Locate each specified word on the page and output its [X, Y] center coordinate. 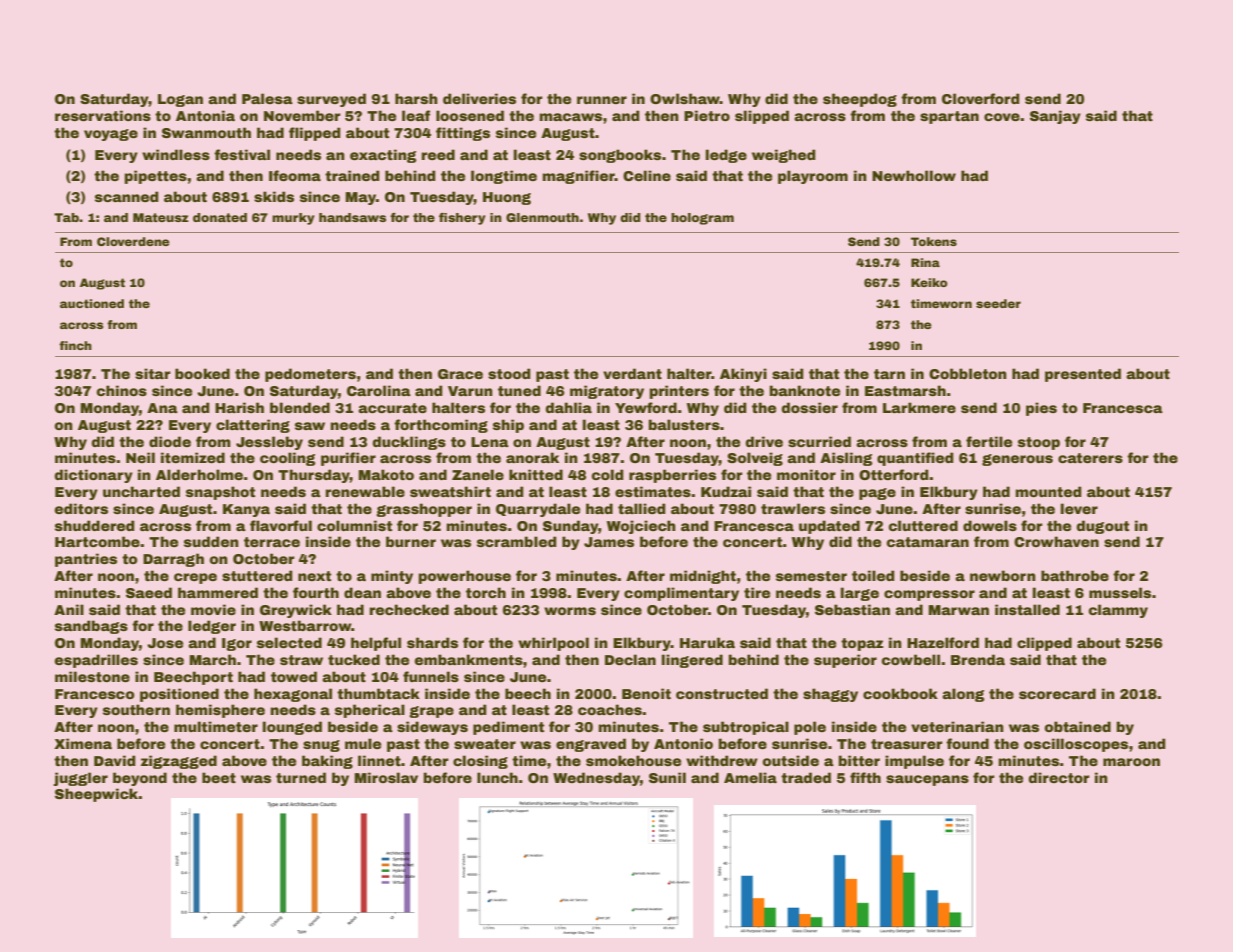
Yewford [646, 407]
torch [486, 592]
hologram [702, 219]
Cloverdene [133, 241]
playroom [813, 177]
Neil [140, 457]
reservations [103, 115]
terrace [272, 542]
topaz [862, 644]
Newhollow [914, 175]
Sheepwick [96, 795]
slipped [762, 117]
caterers [1090, 458]
